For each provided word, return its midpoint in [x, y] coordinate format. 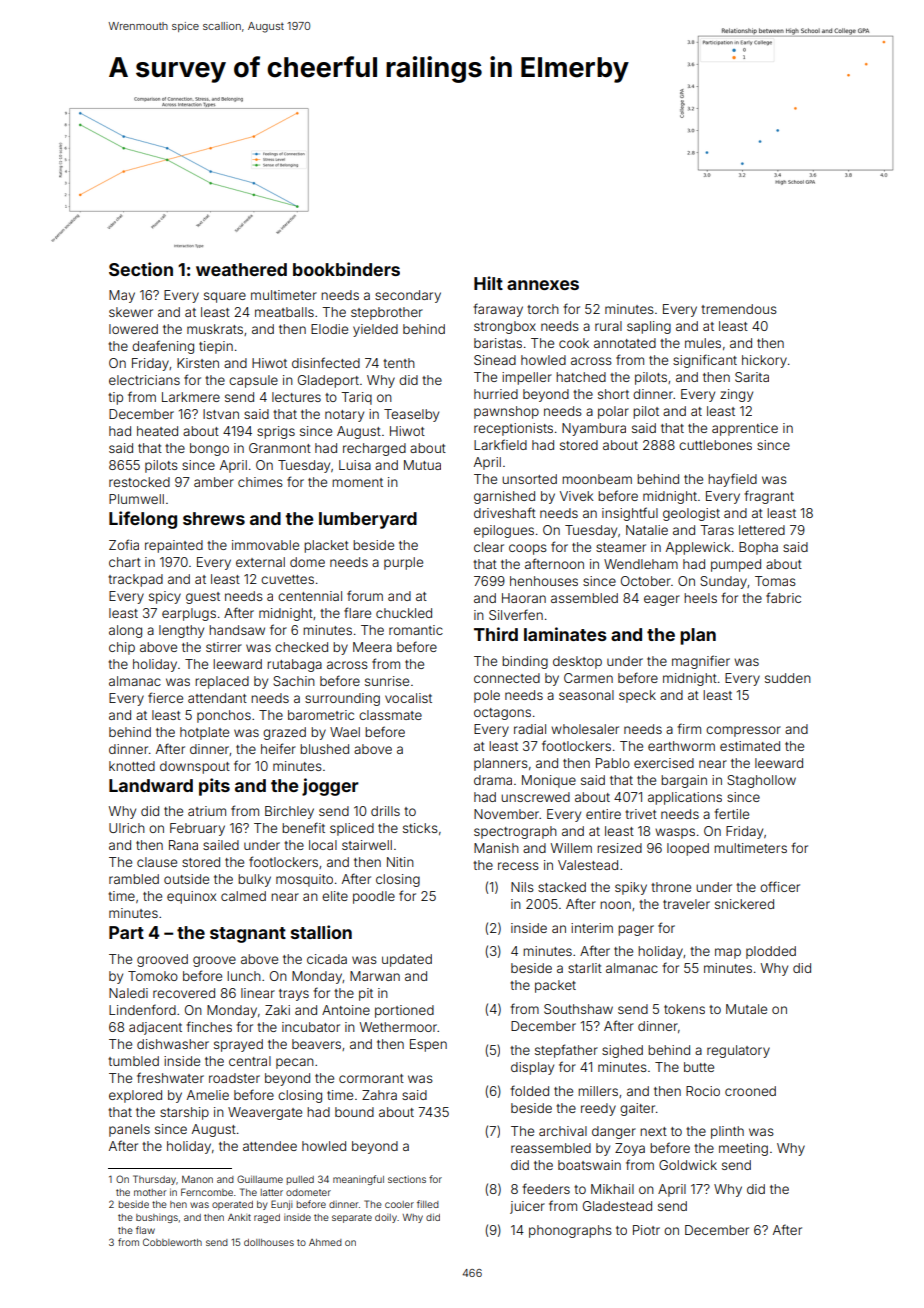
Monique [549, 781]
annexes [543, 285]
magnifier [701, 662]
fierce [165, 697]
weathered [241, 269]
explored [135, 1096]
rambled [134, 879]
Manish [496, 848]
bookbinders [346, 269]
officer [780, 886]
